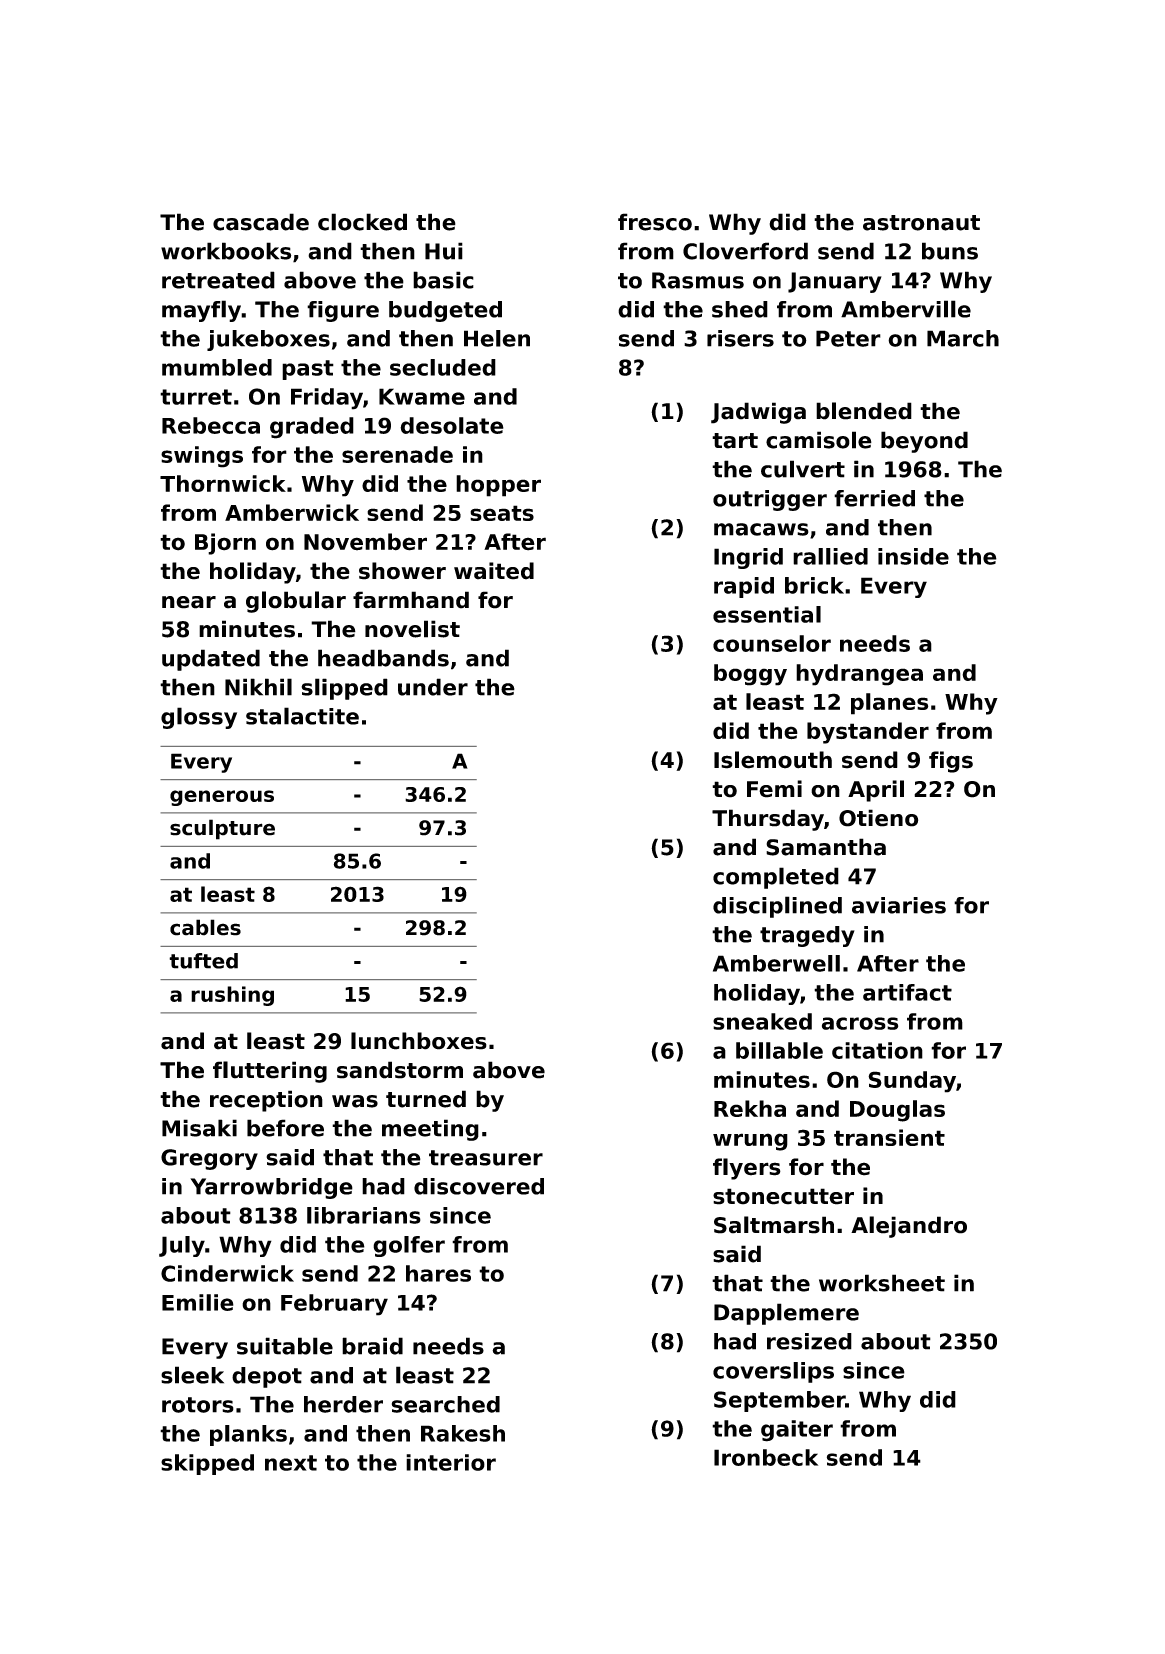  What do you see at coordinates (207, 1464) in the document?
I see `skipped` at bounding box center [207, 1464].
